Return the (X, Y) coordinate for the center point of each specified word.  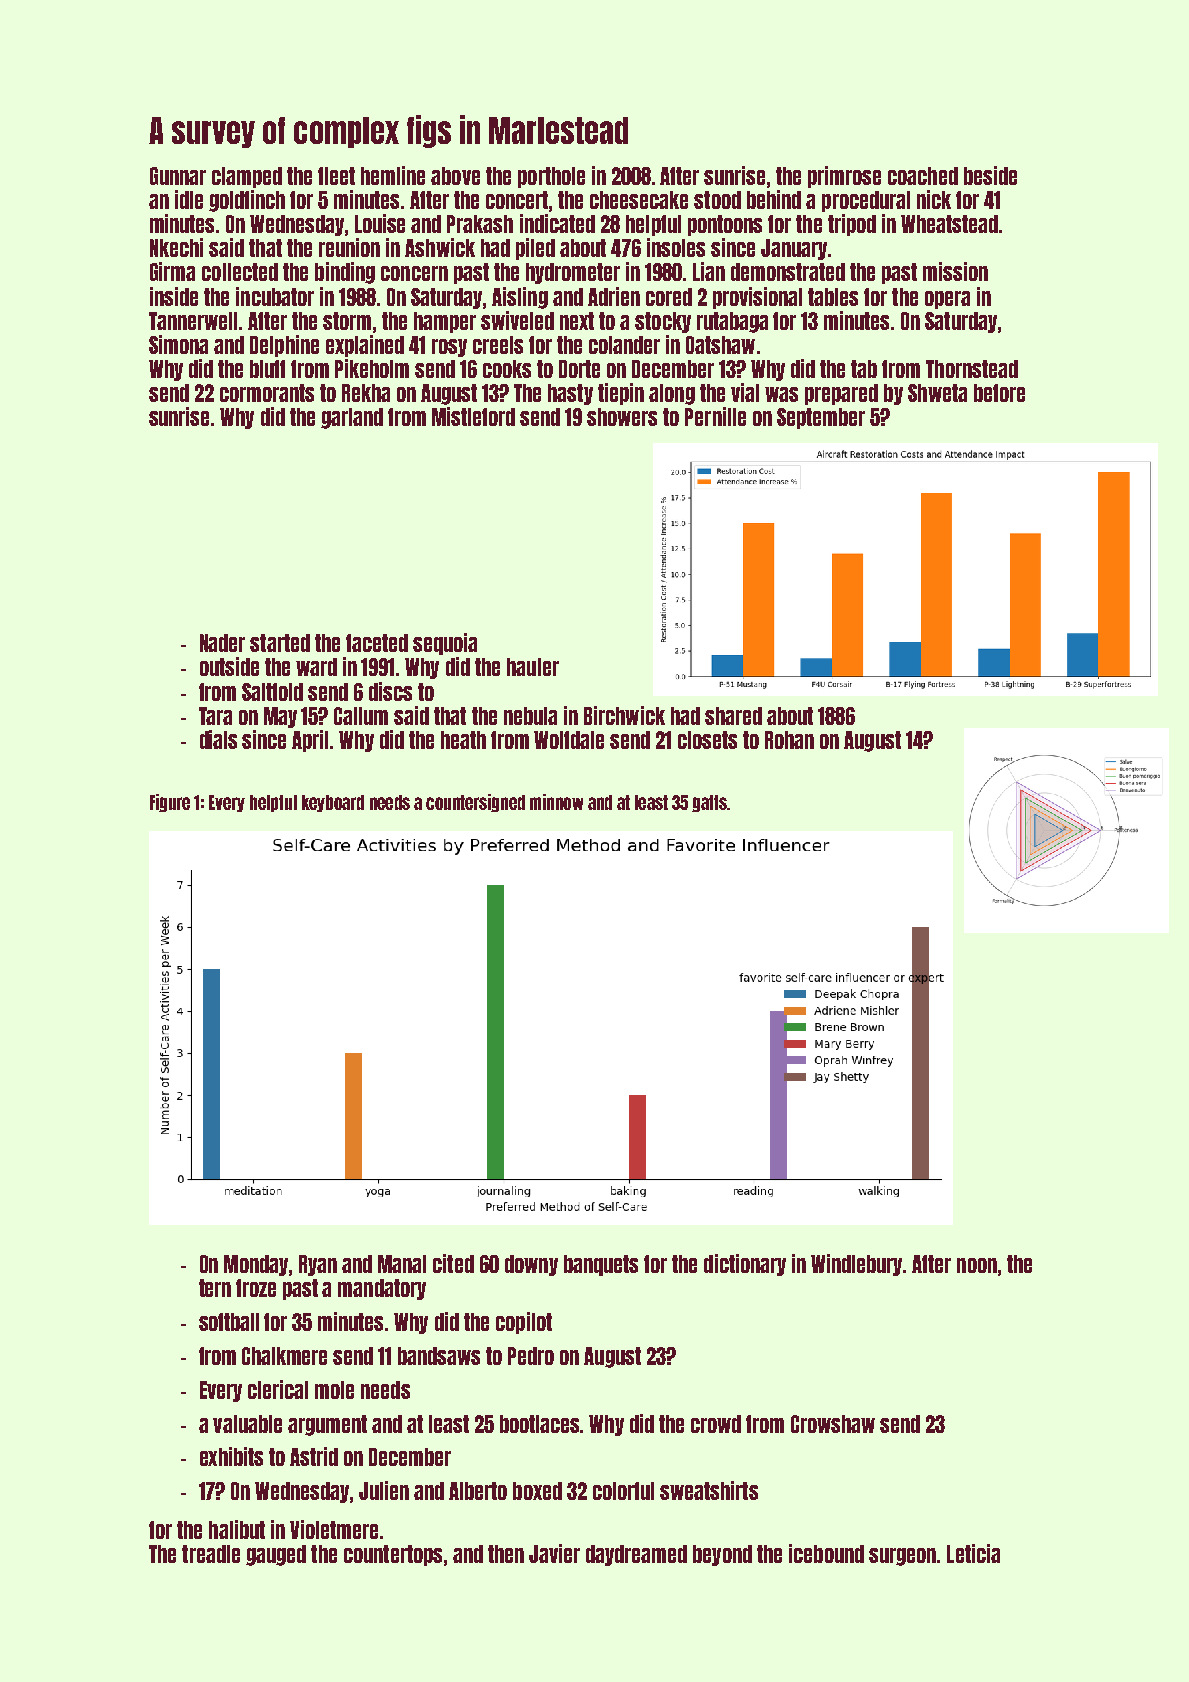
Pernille (715, 416)
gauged (276, 1555)
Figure (170, 803)
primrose (844, 177)
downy (531, 1265)
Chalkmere (284, 1356)
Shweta (937, 393)
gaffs (709, 803)
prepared (841, 394)
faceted (377, 643)
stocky (663, 322)
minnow (556, 802)
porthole (551, 177)
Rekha (366, 393)
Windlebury (856, 1265)
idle (189, 199)
